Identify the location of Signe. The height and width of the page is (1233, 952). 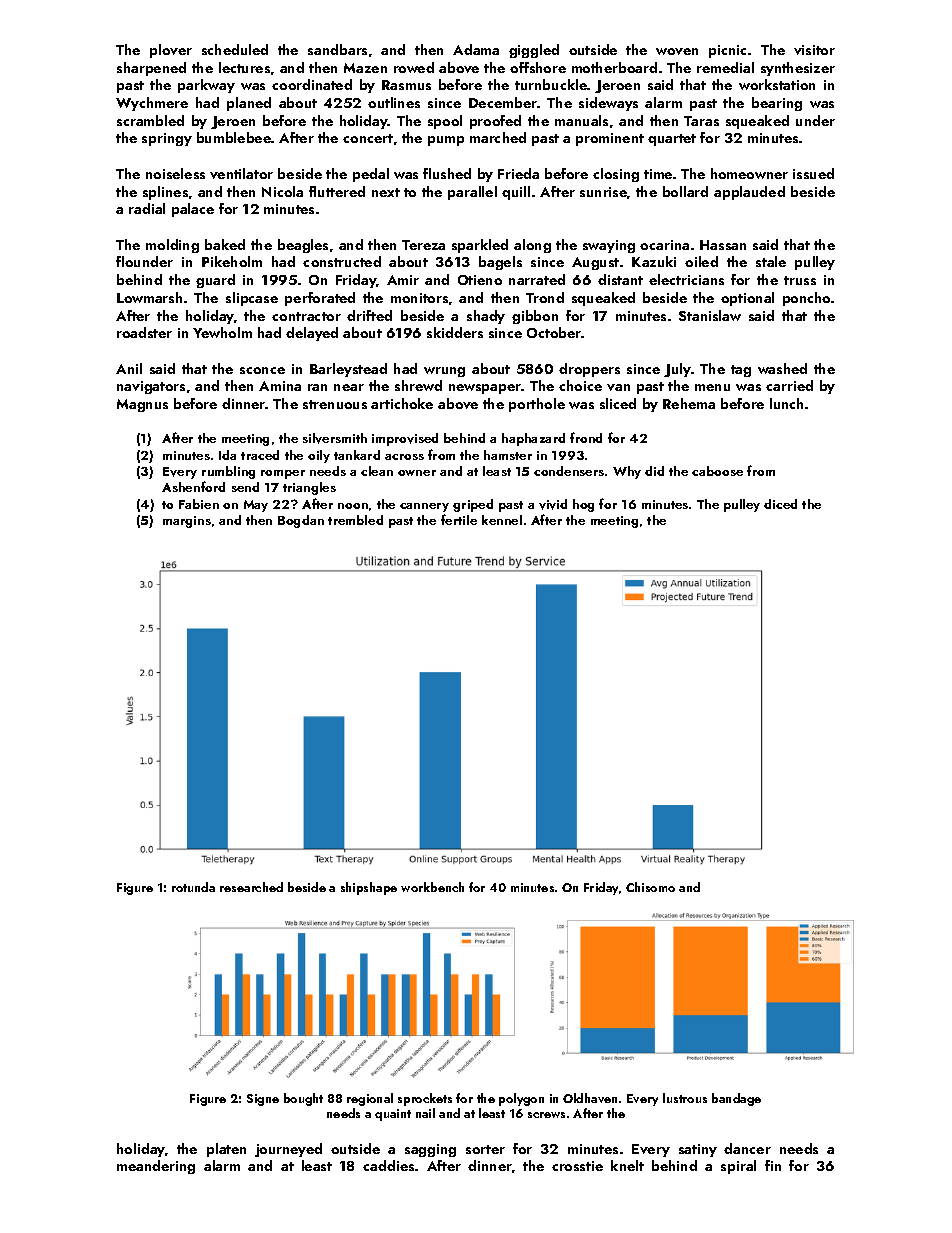
(263, 1100).
